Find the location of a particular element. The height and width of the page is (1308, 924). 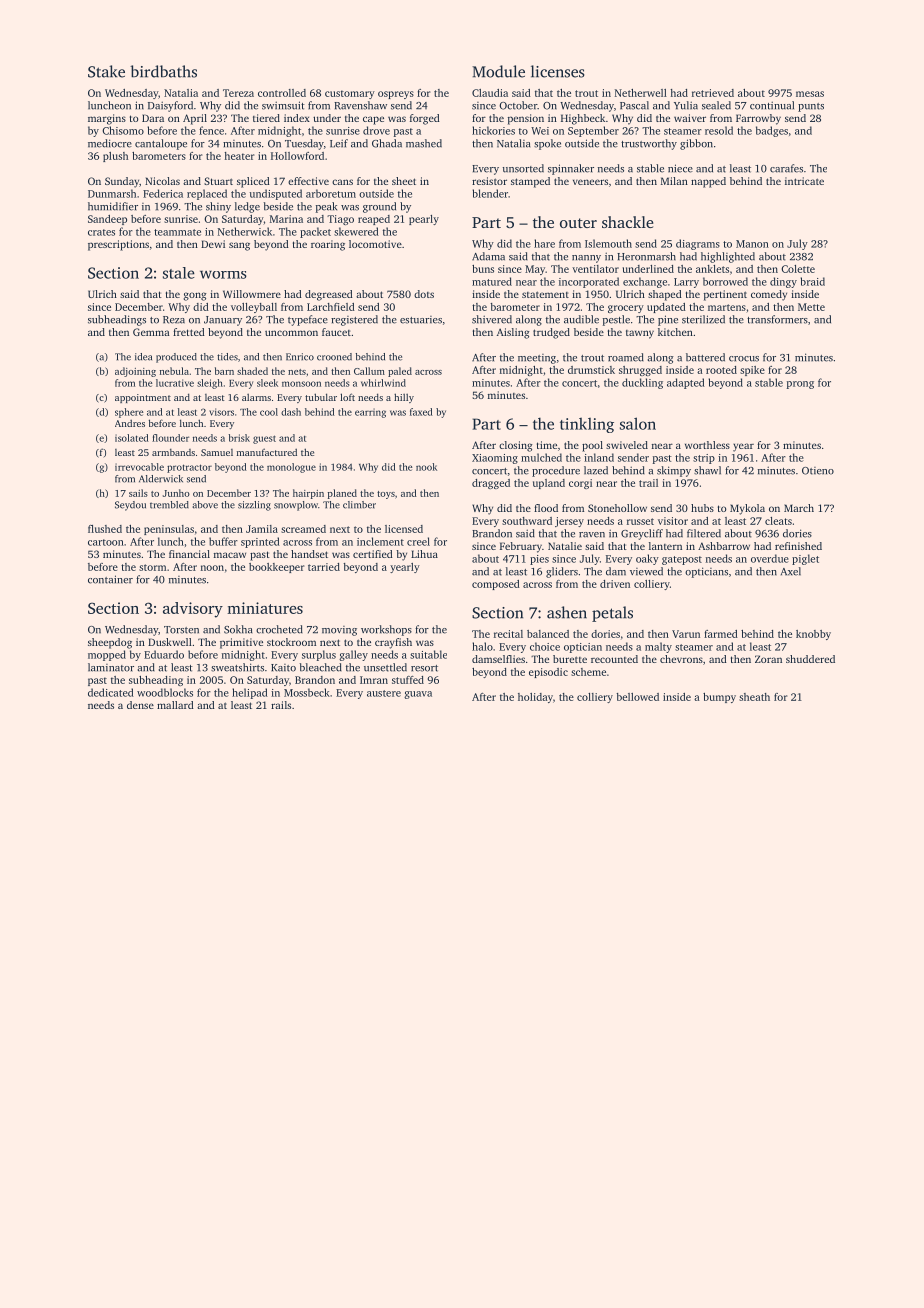

appointment is located at coordinates (143, 398).
